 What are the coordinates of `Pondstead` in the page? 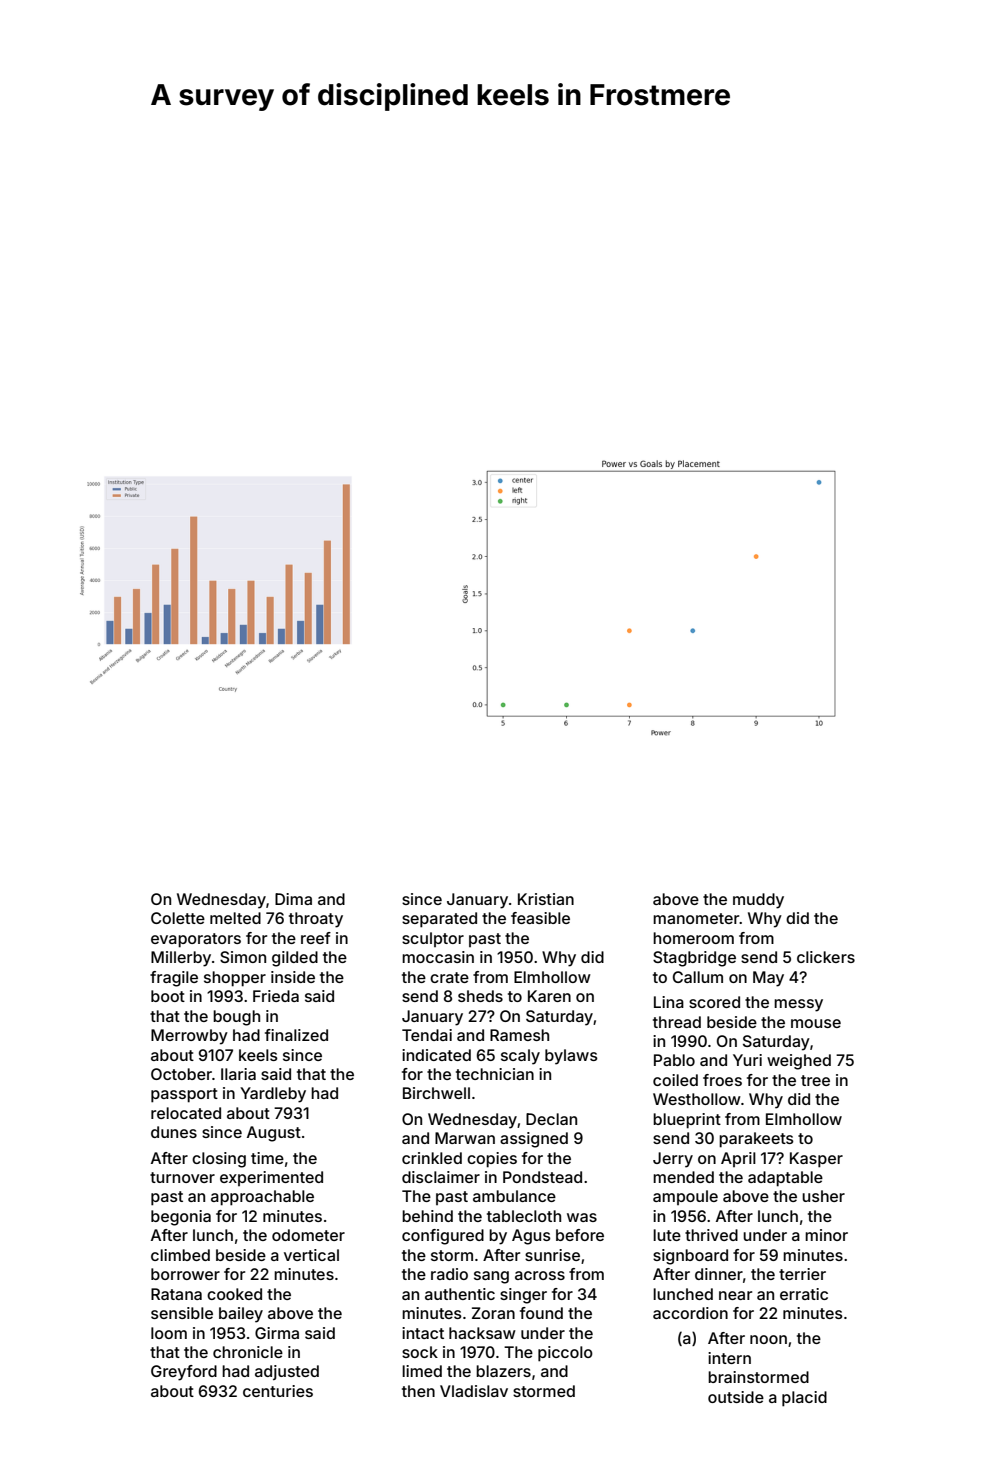 It's located at (542, 1177).
